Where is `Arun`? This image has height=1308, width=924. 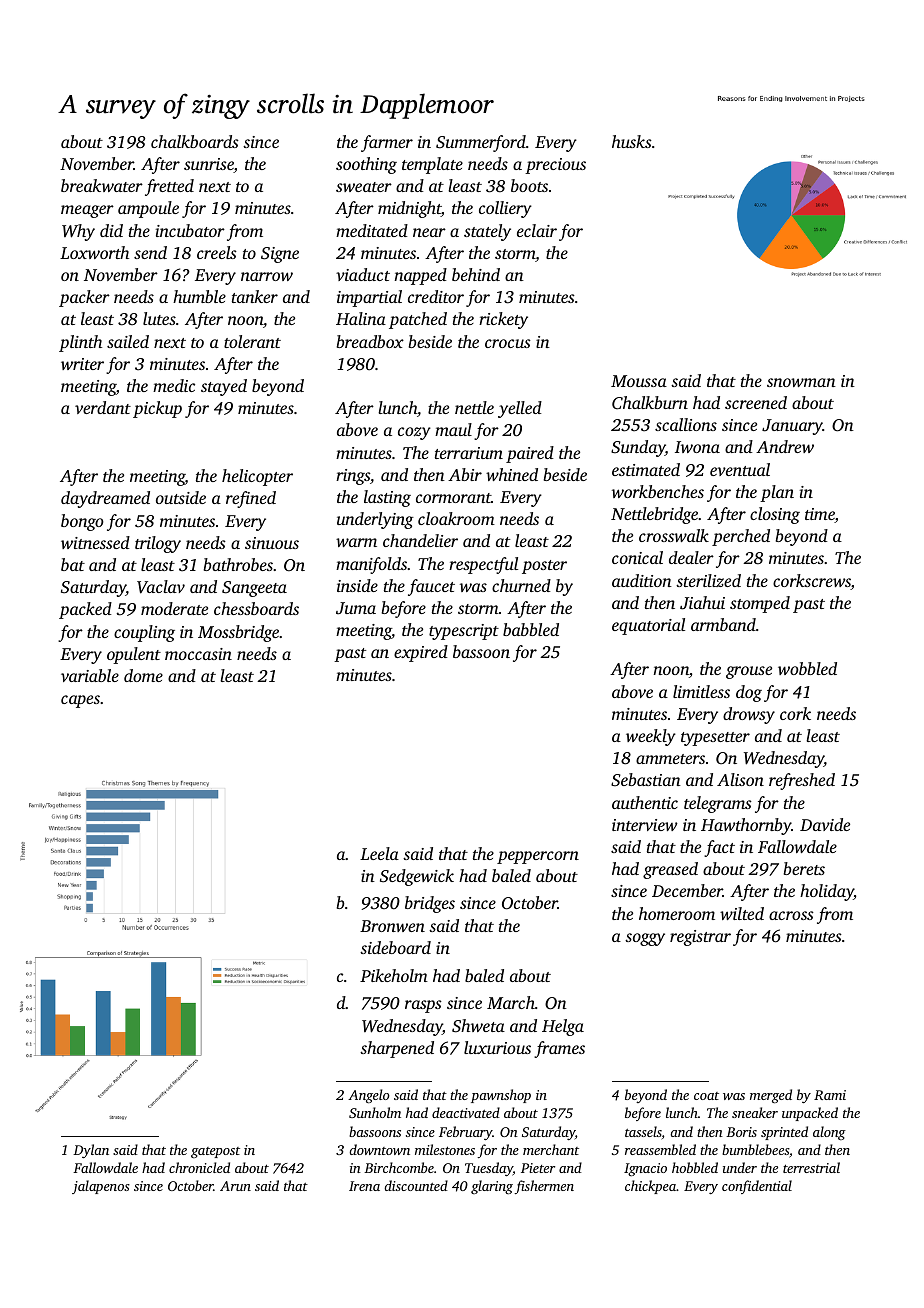
Arun is located at coordinates (235, 1186).
